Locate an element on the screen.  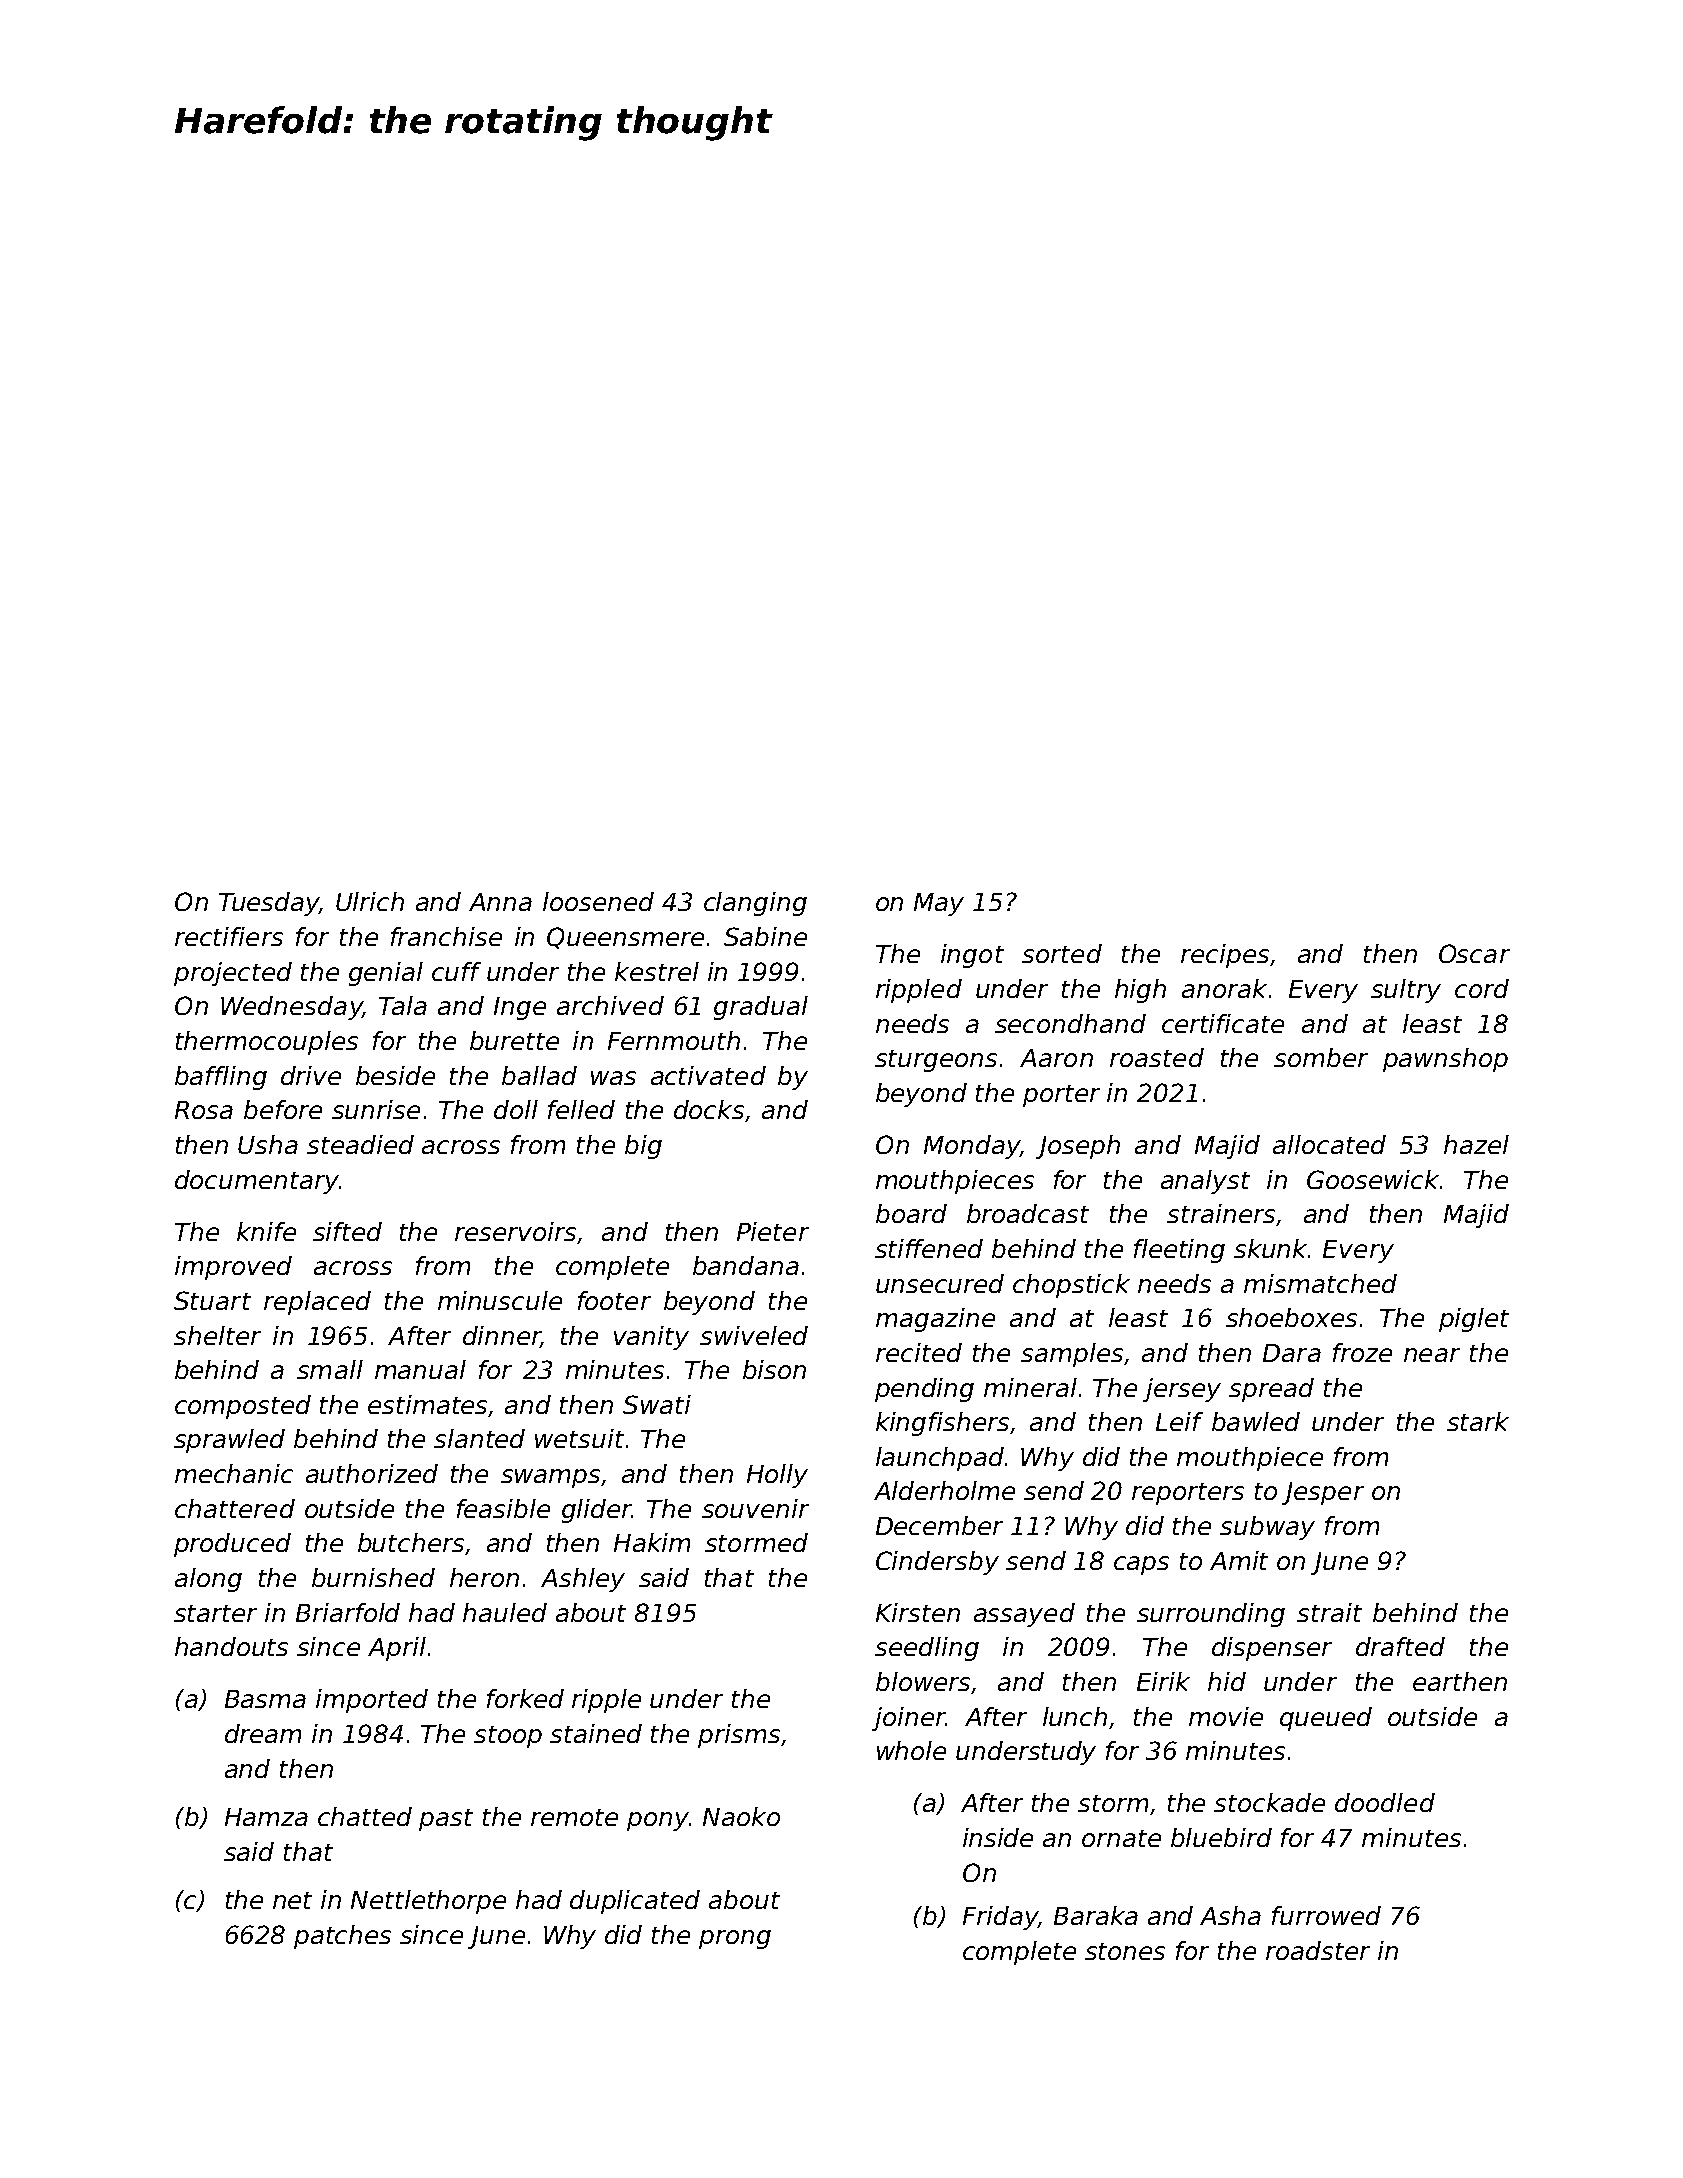
produced is located at coordinates (232, 1545).
